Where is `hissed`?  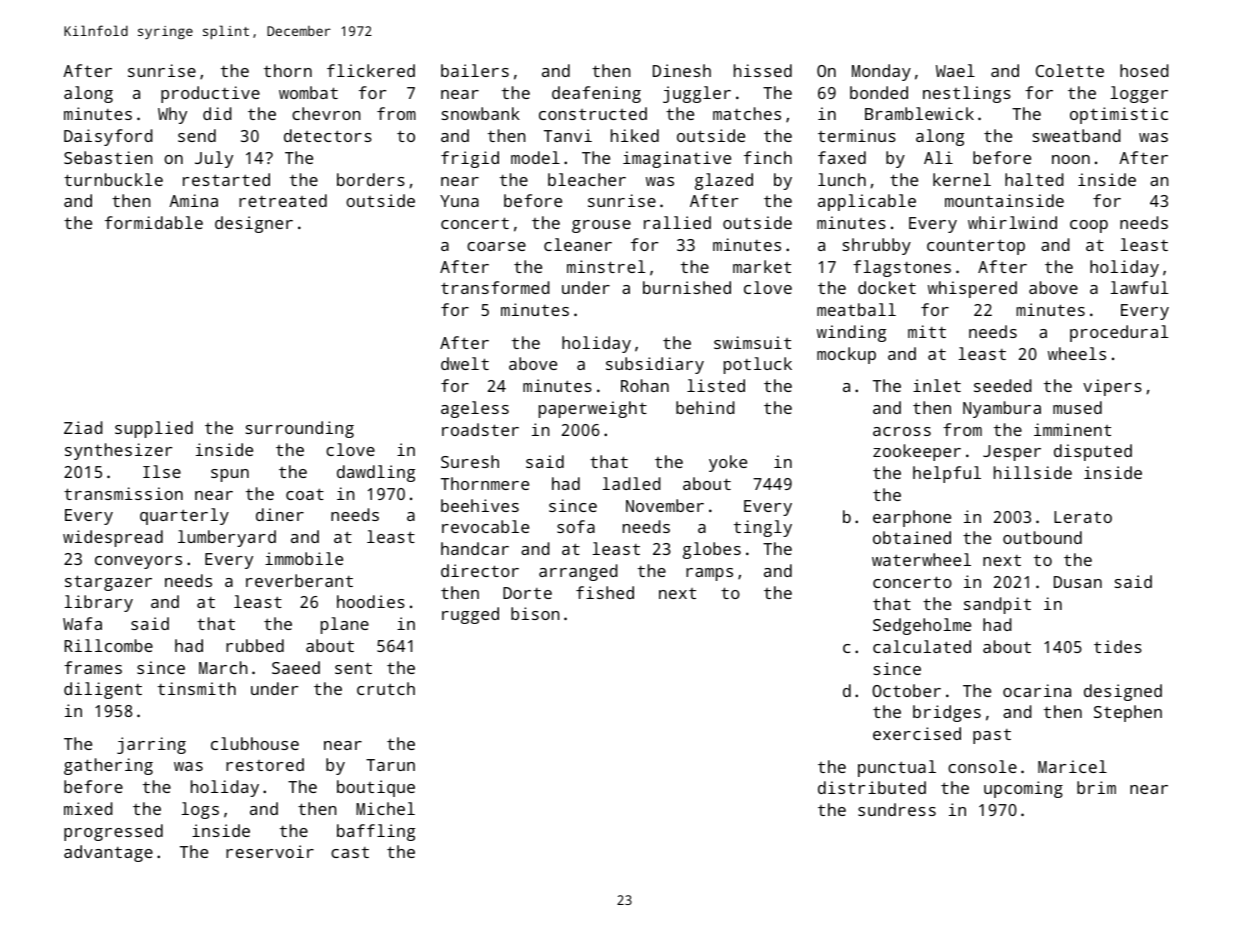
hissed is located at coordinates (763, 70).
